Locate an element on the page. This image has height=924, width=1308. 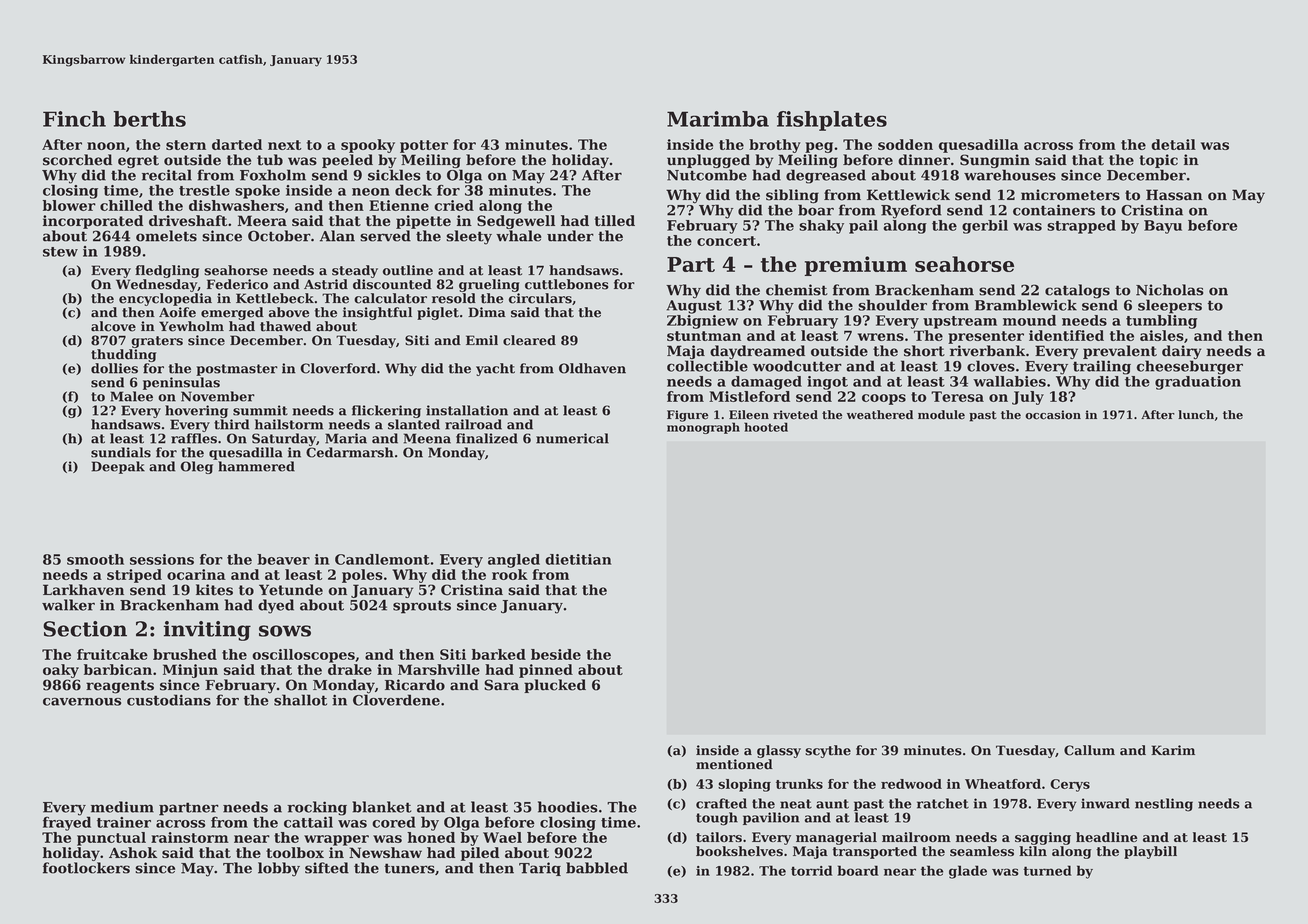
Marimba is located at coordinates (718, 119).
